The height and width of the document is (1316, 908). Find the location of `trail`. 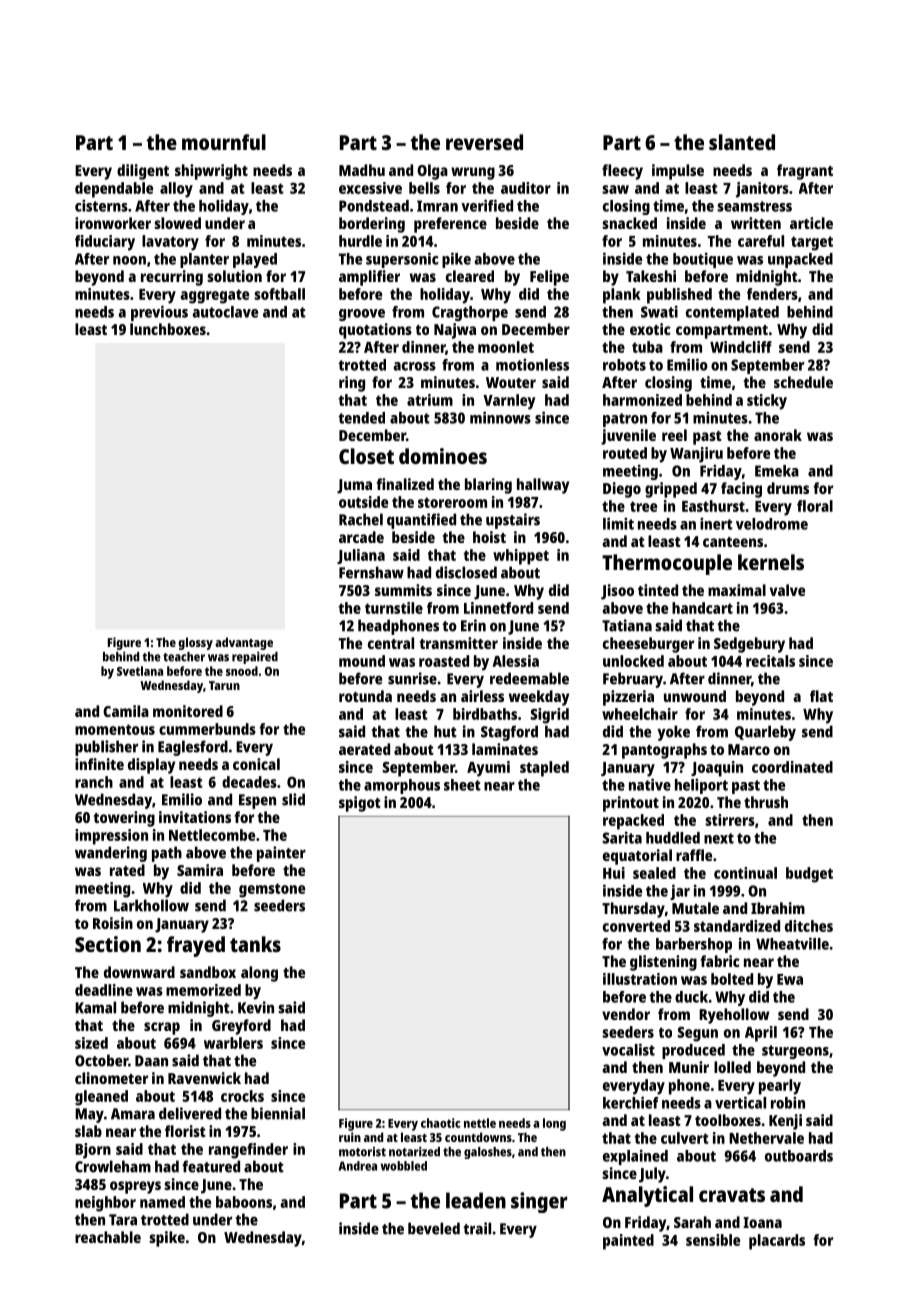

trail is located at coordinates (477, 1228).
